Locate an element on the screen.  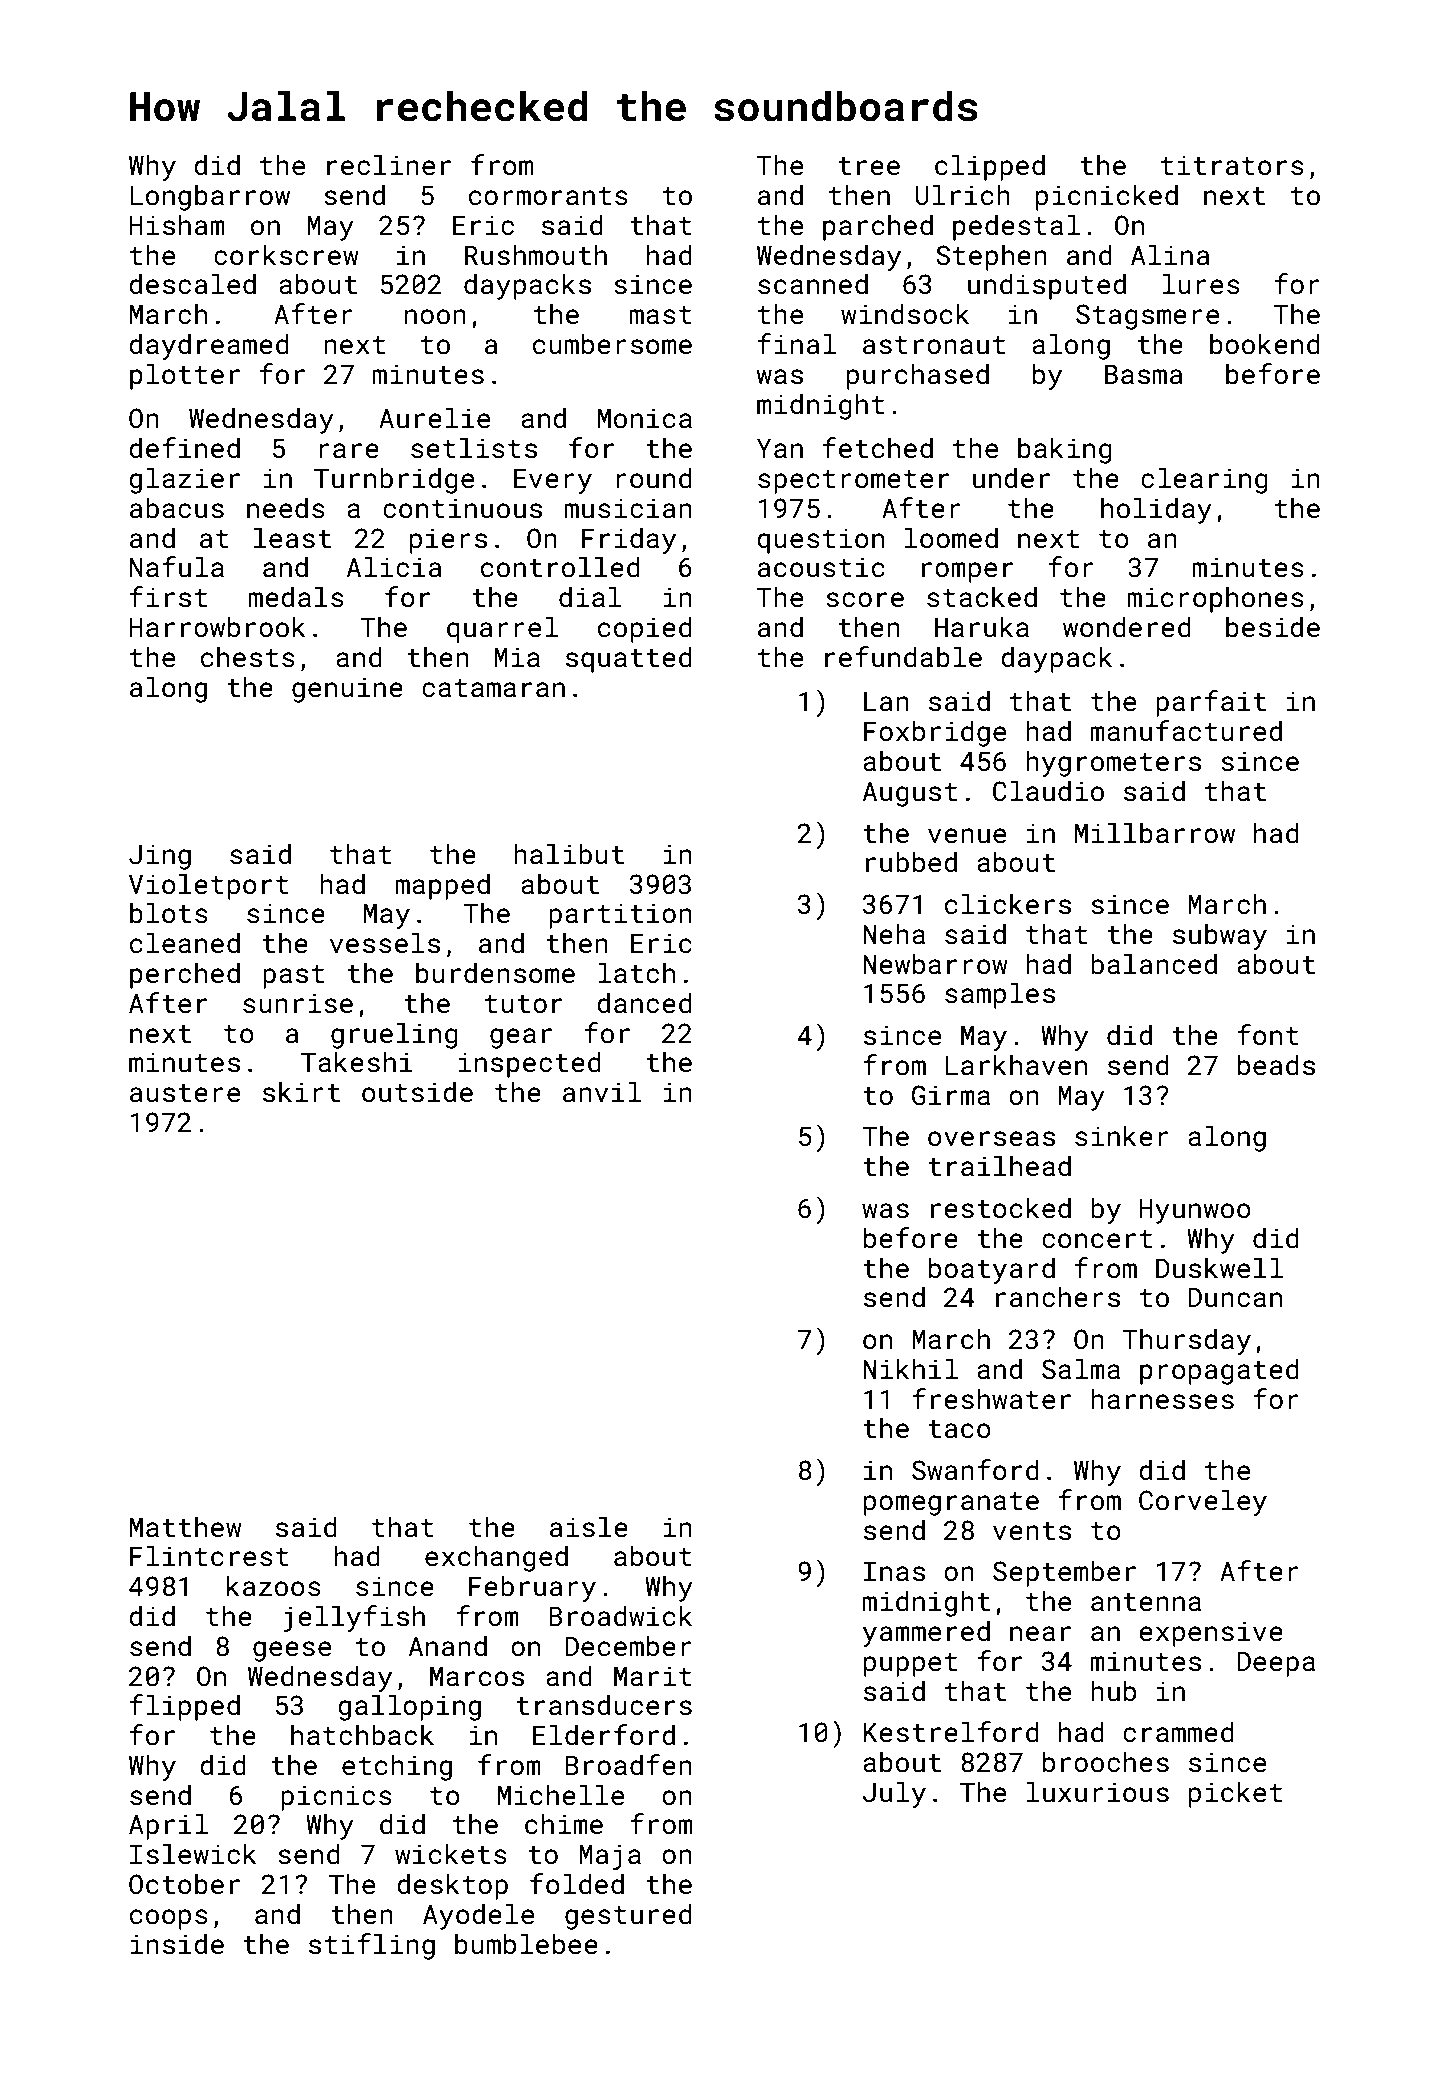
Neha is located at coordinates (894, 934).
